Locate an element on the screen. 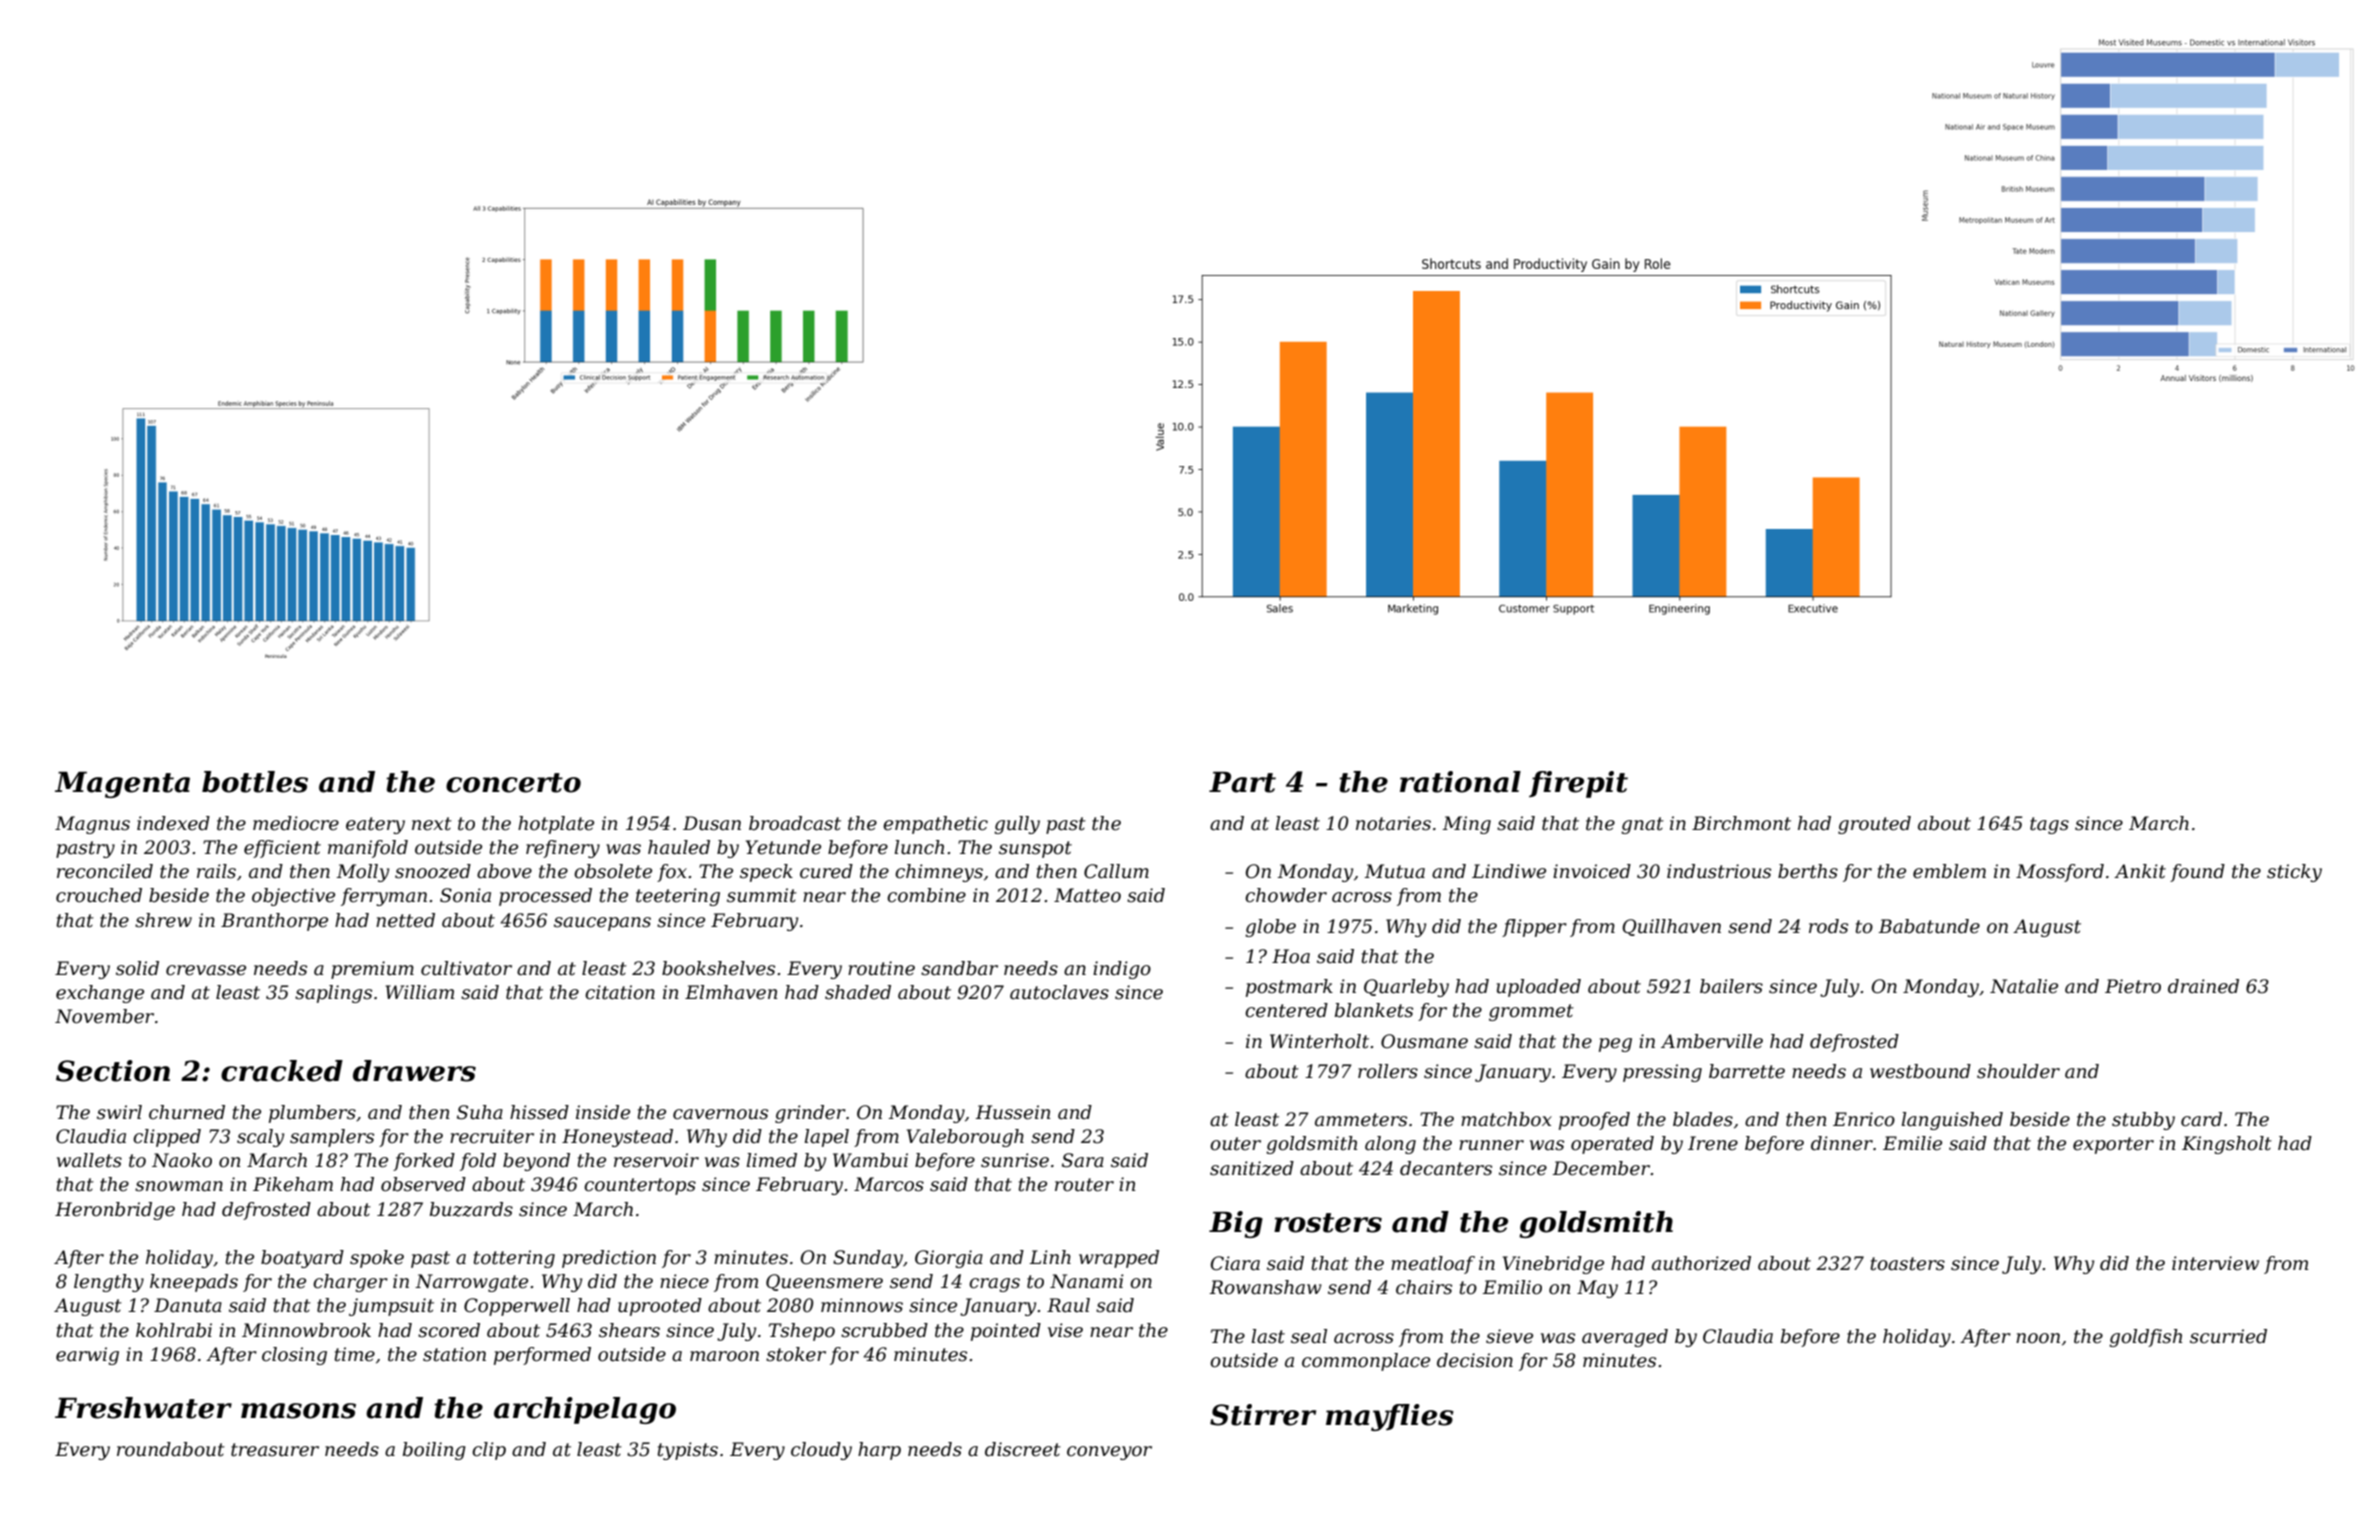  obsolete is located at coordinates (613, 871).
